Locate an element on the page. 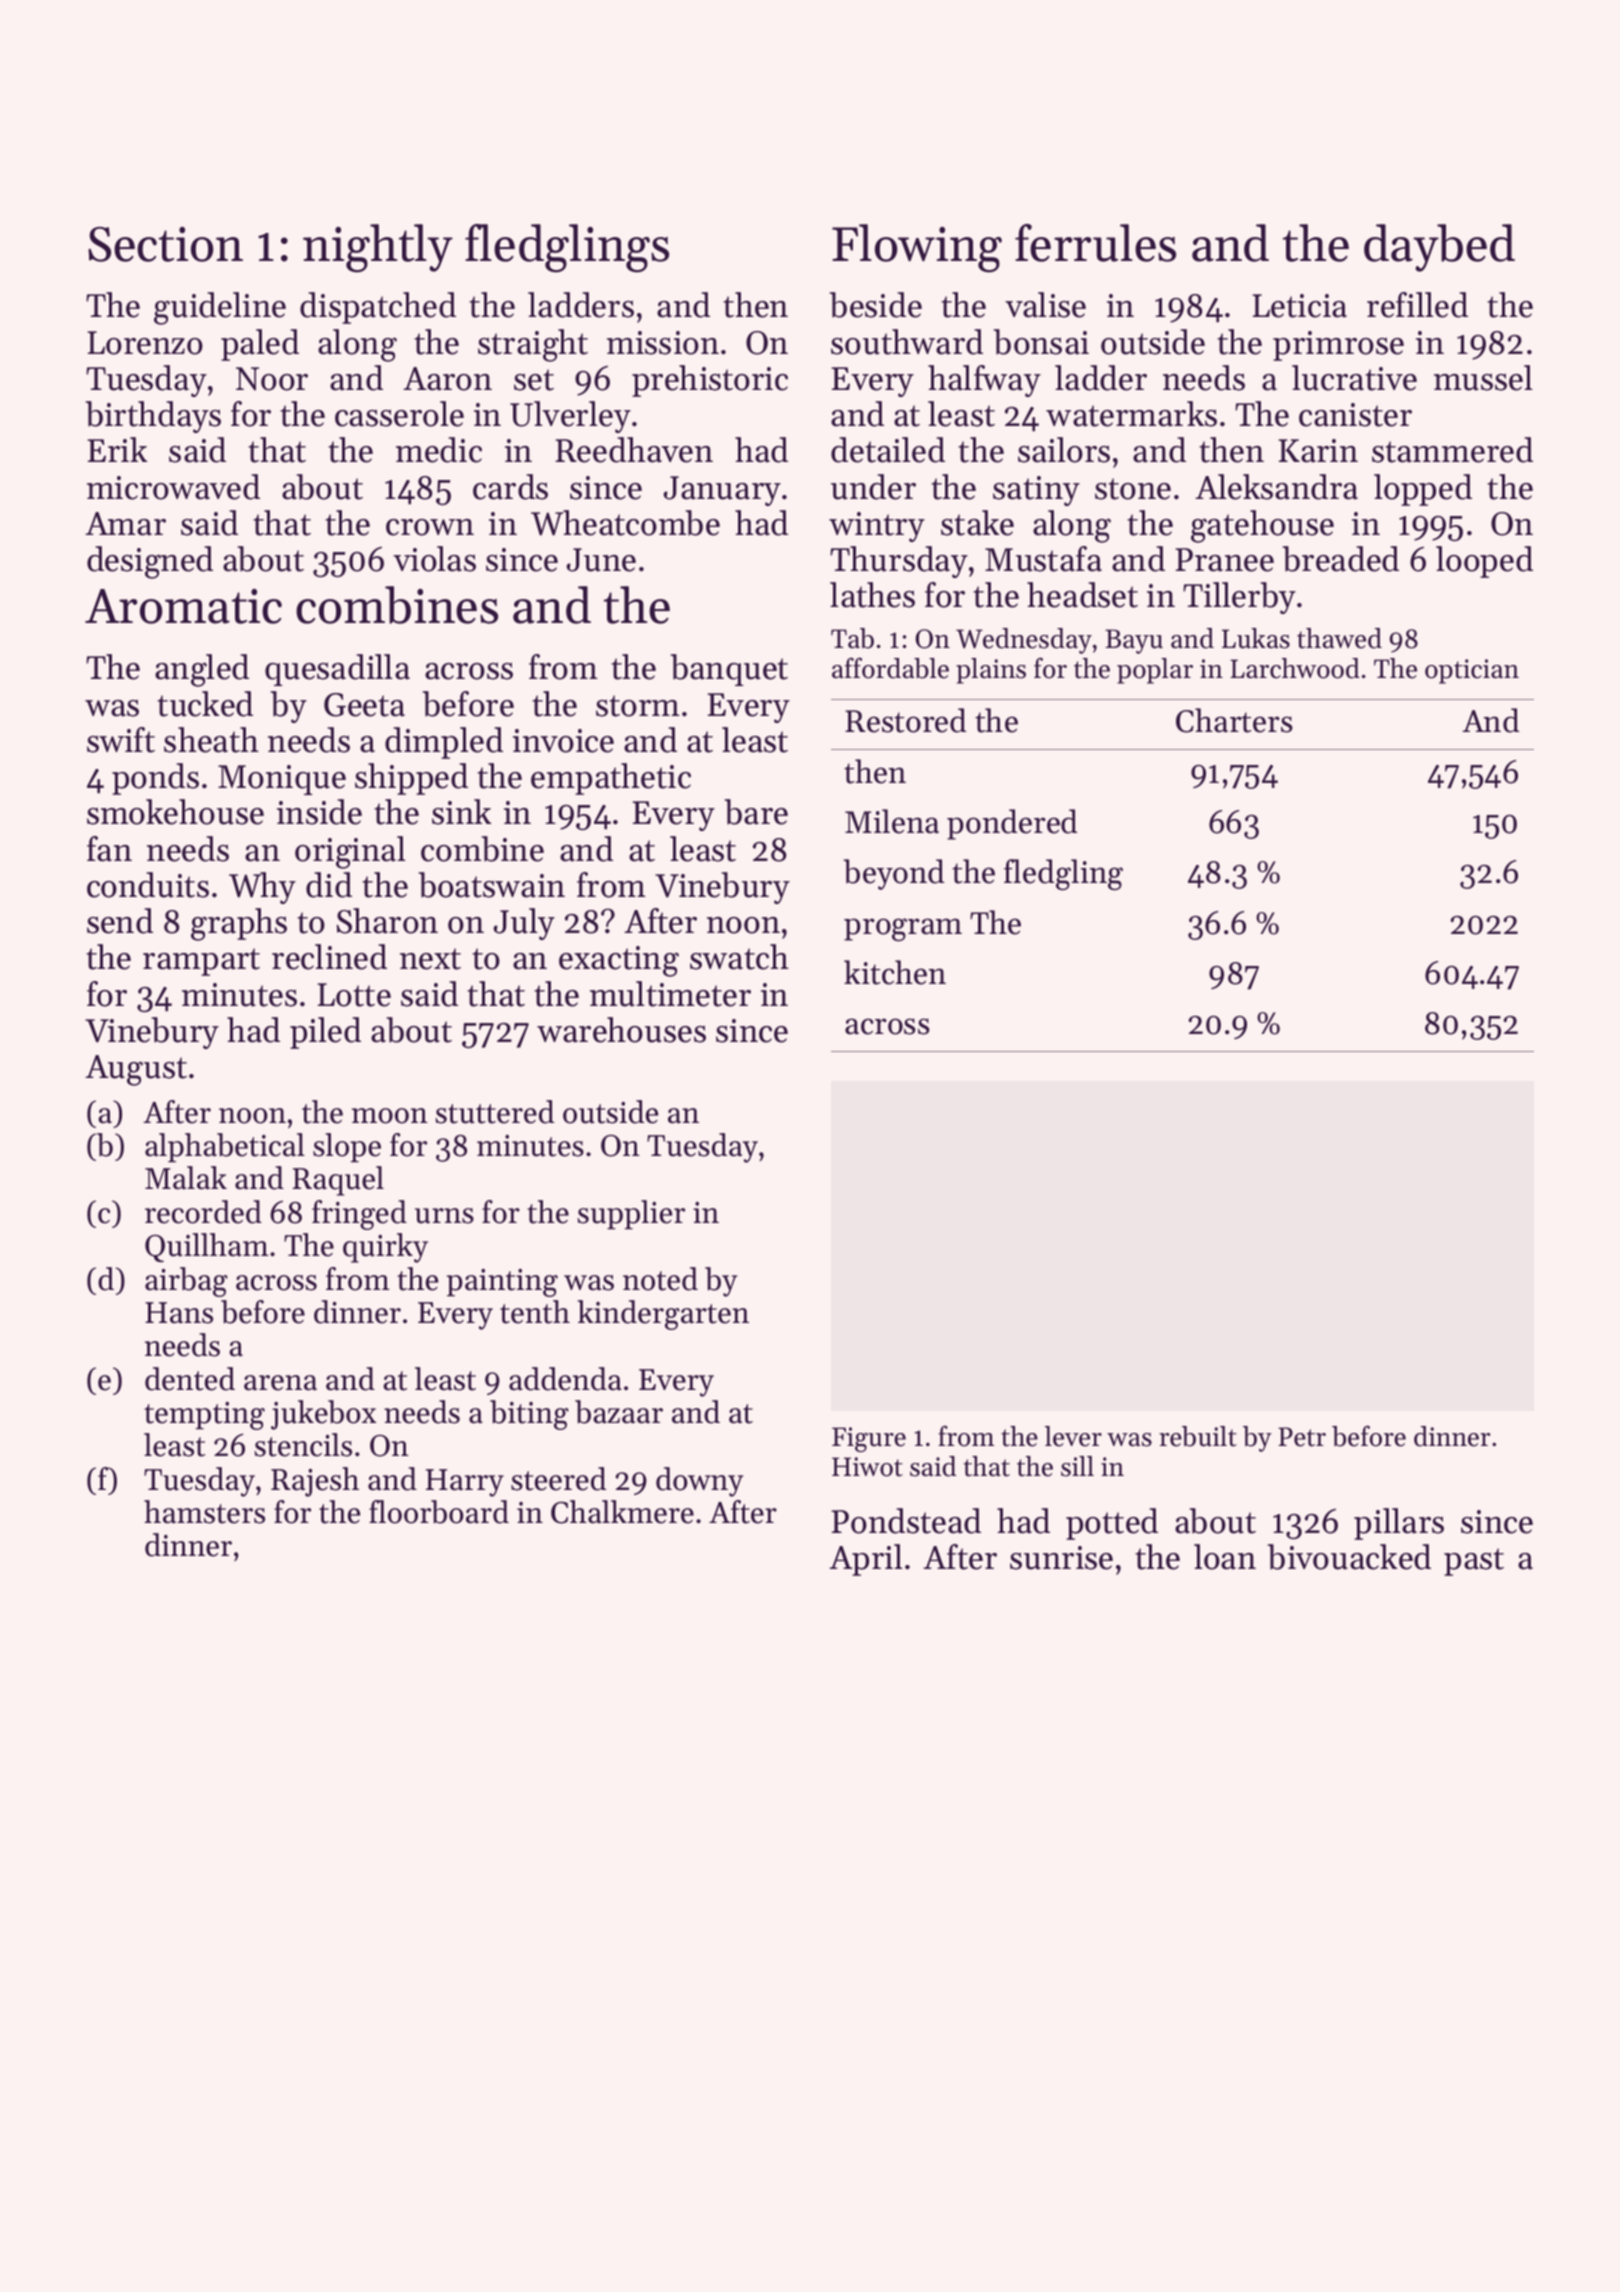  lopped is located at coordinates (1423, 490).
